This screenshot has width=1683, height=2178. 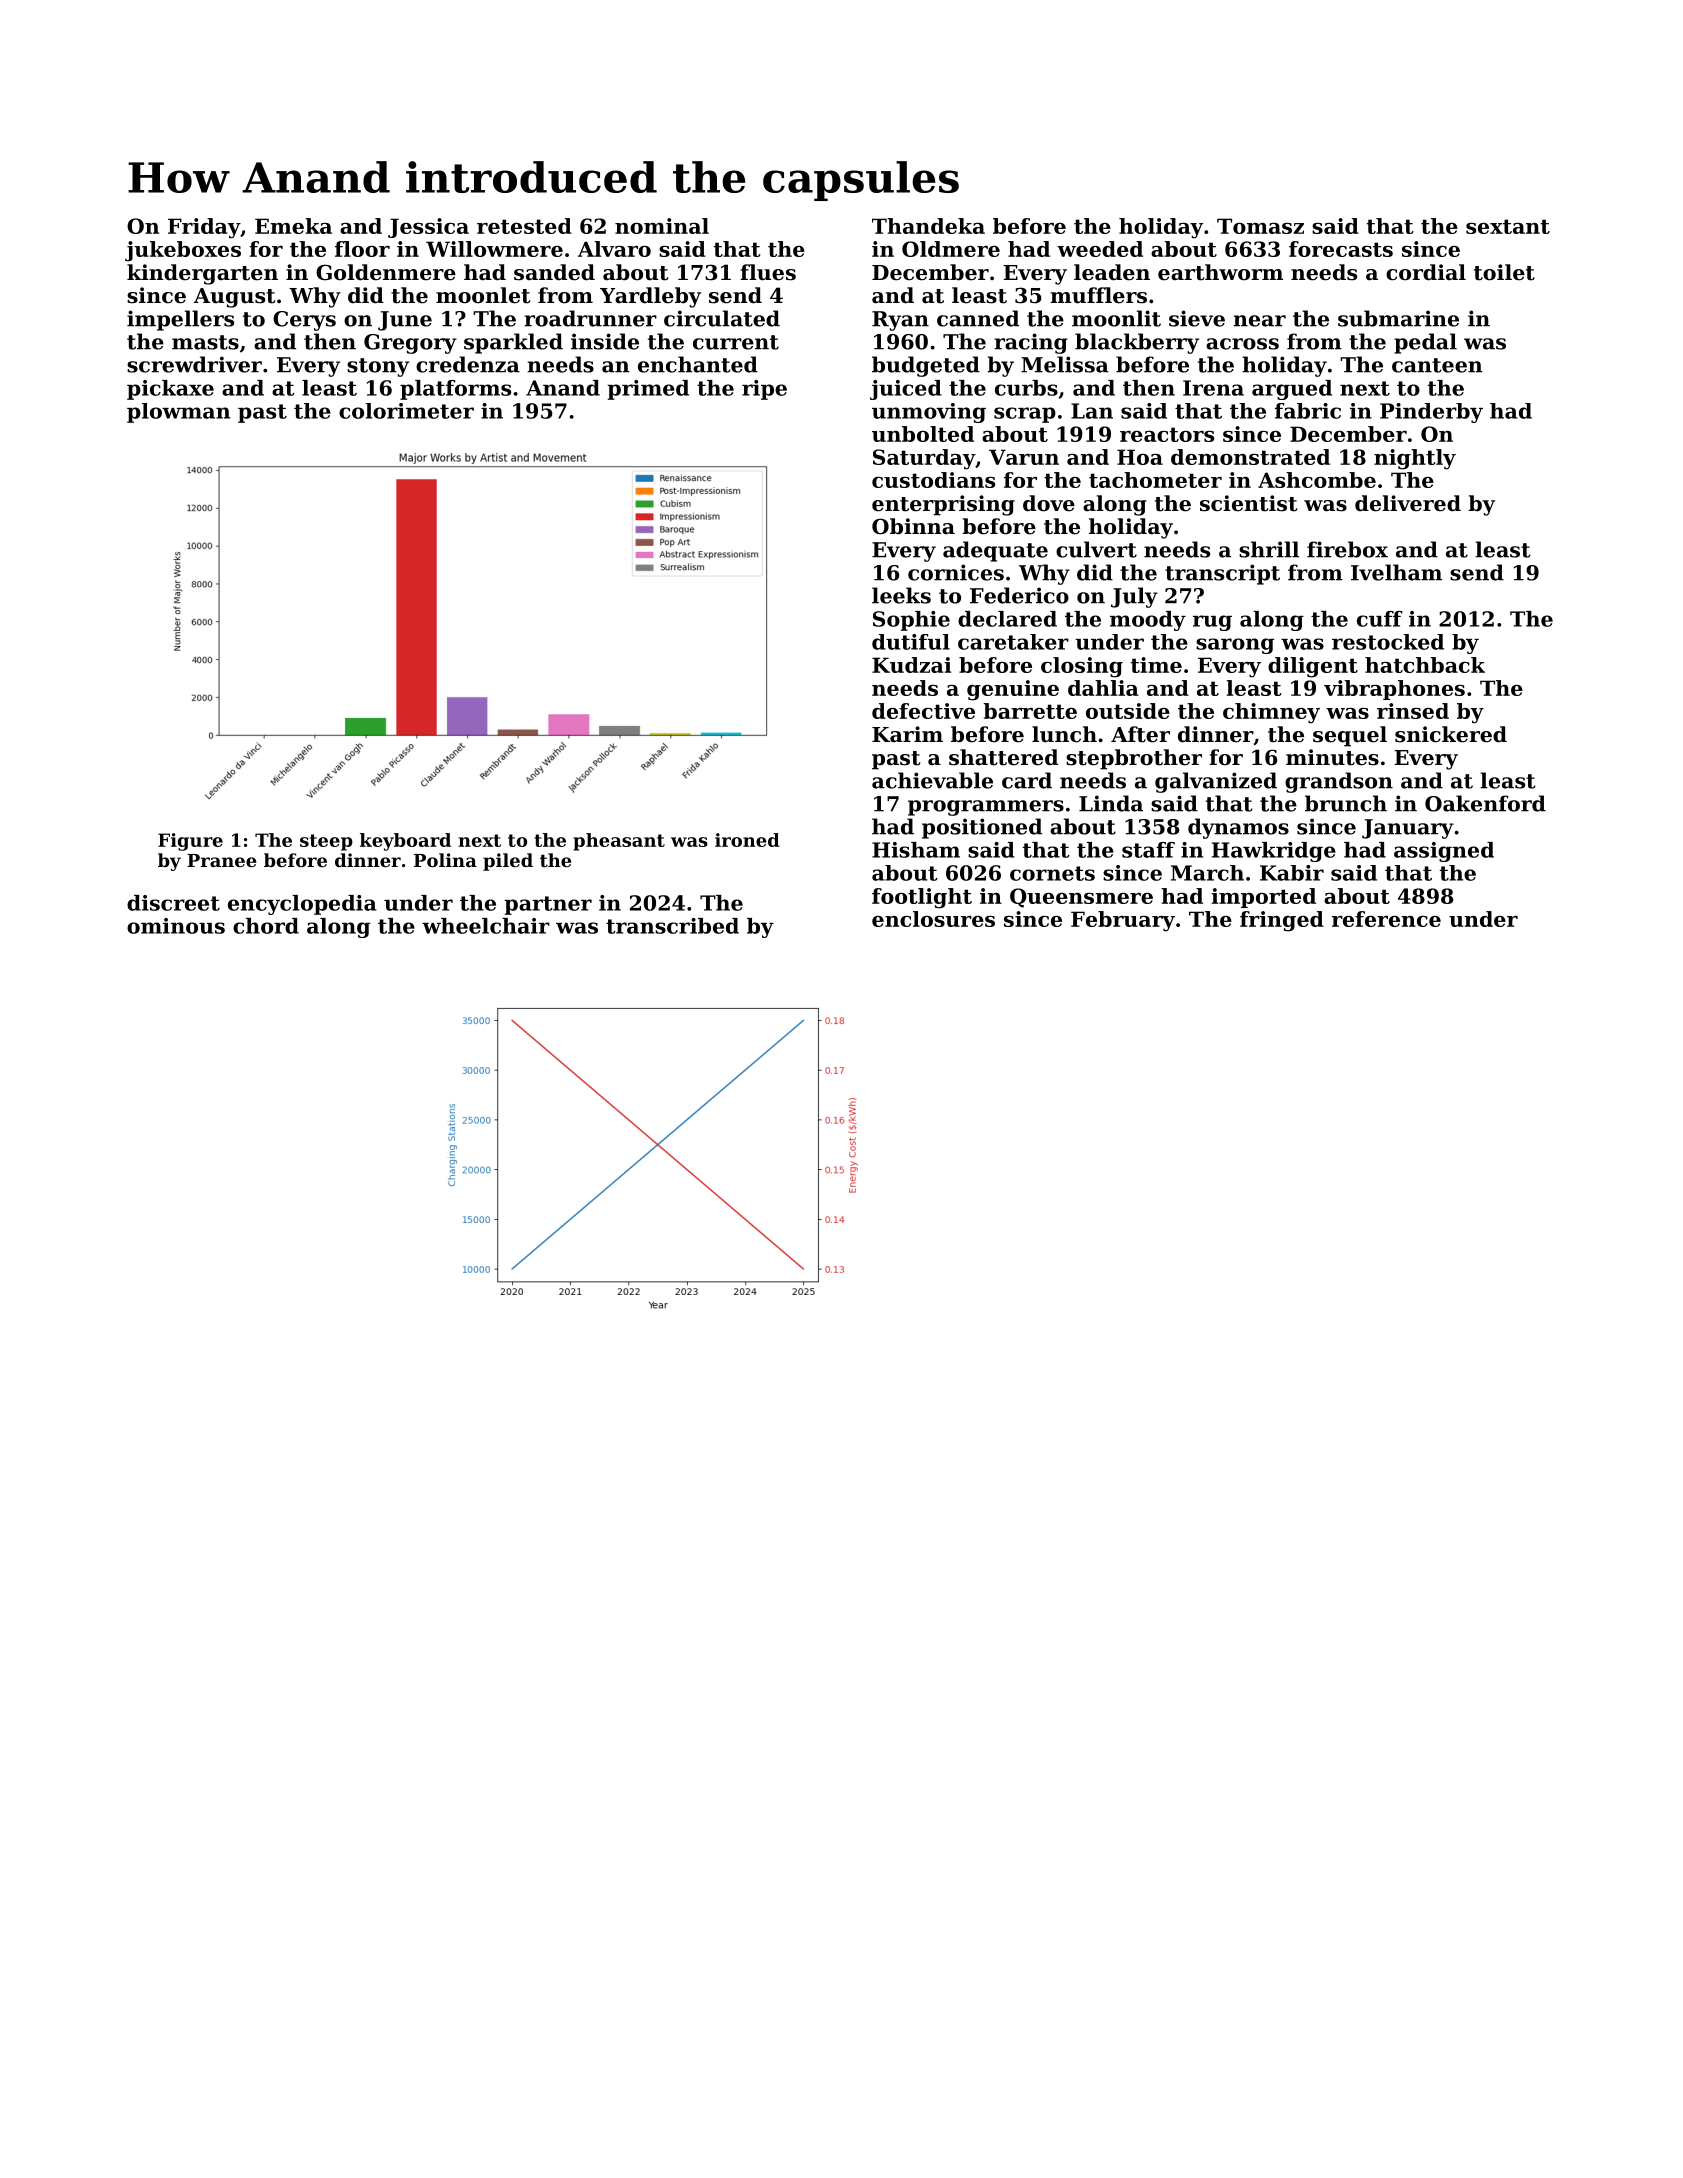 What do you see at coordinates (183, 251) in the screenshot?
I see `jukeboxes` at bounding box center [183, 251].
